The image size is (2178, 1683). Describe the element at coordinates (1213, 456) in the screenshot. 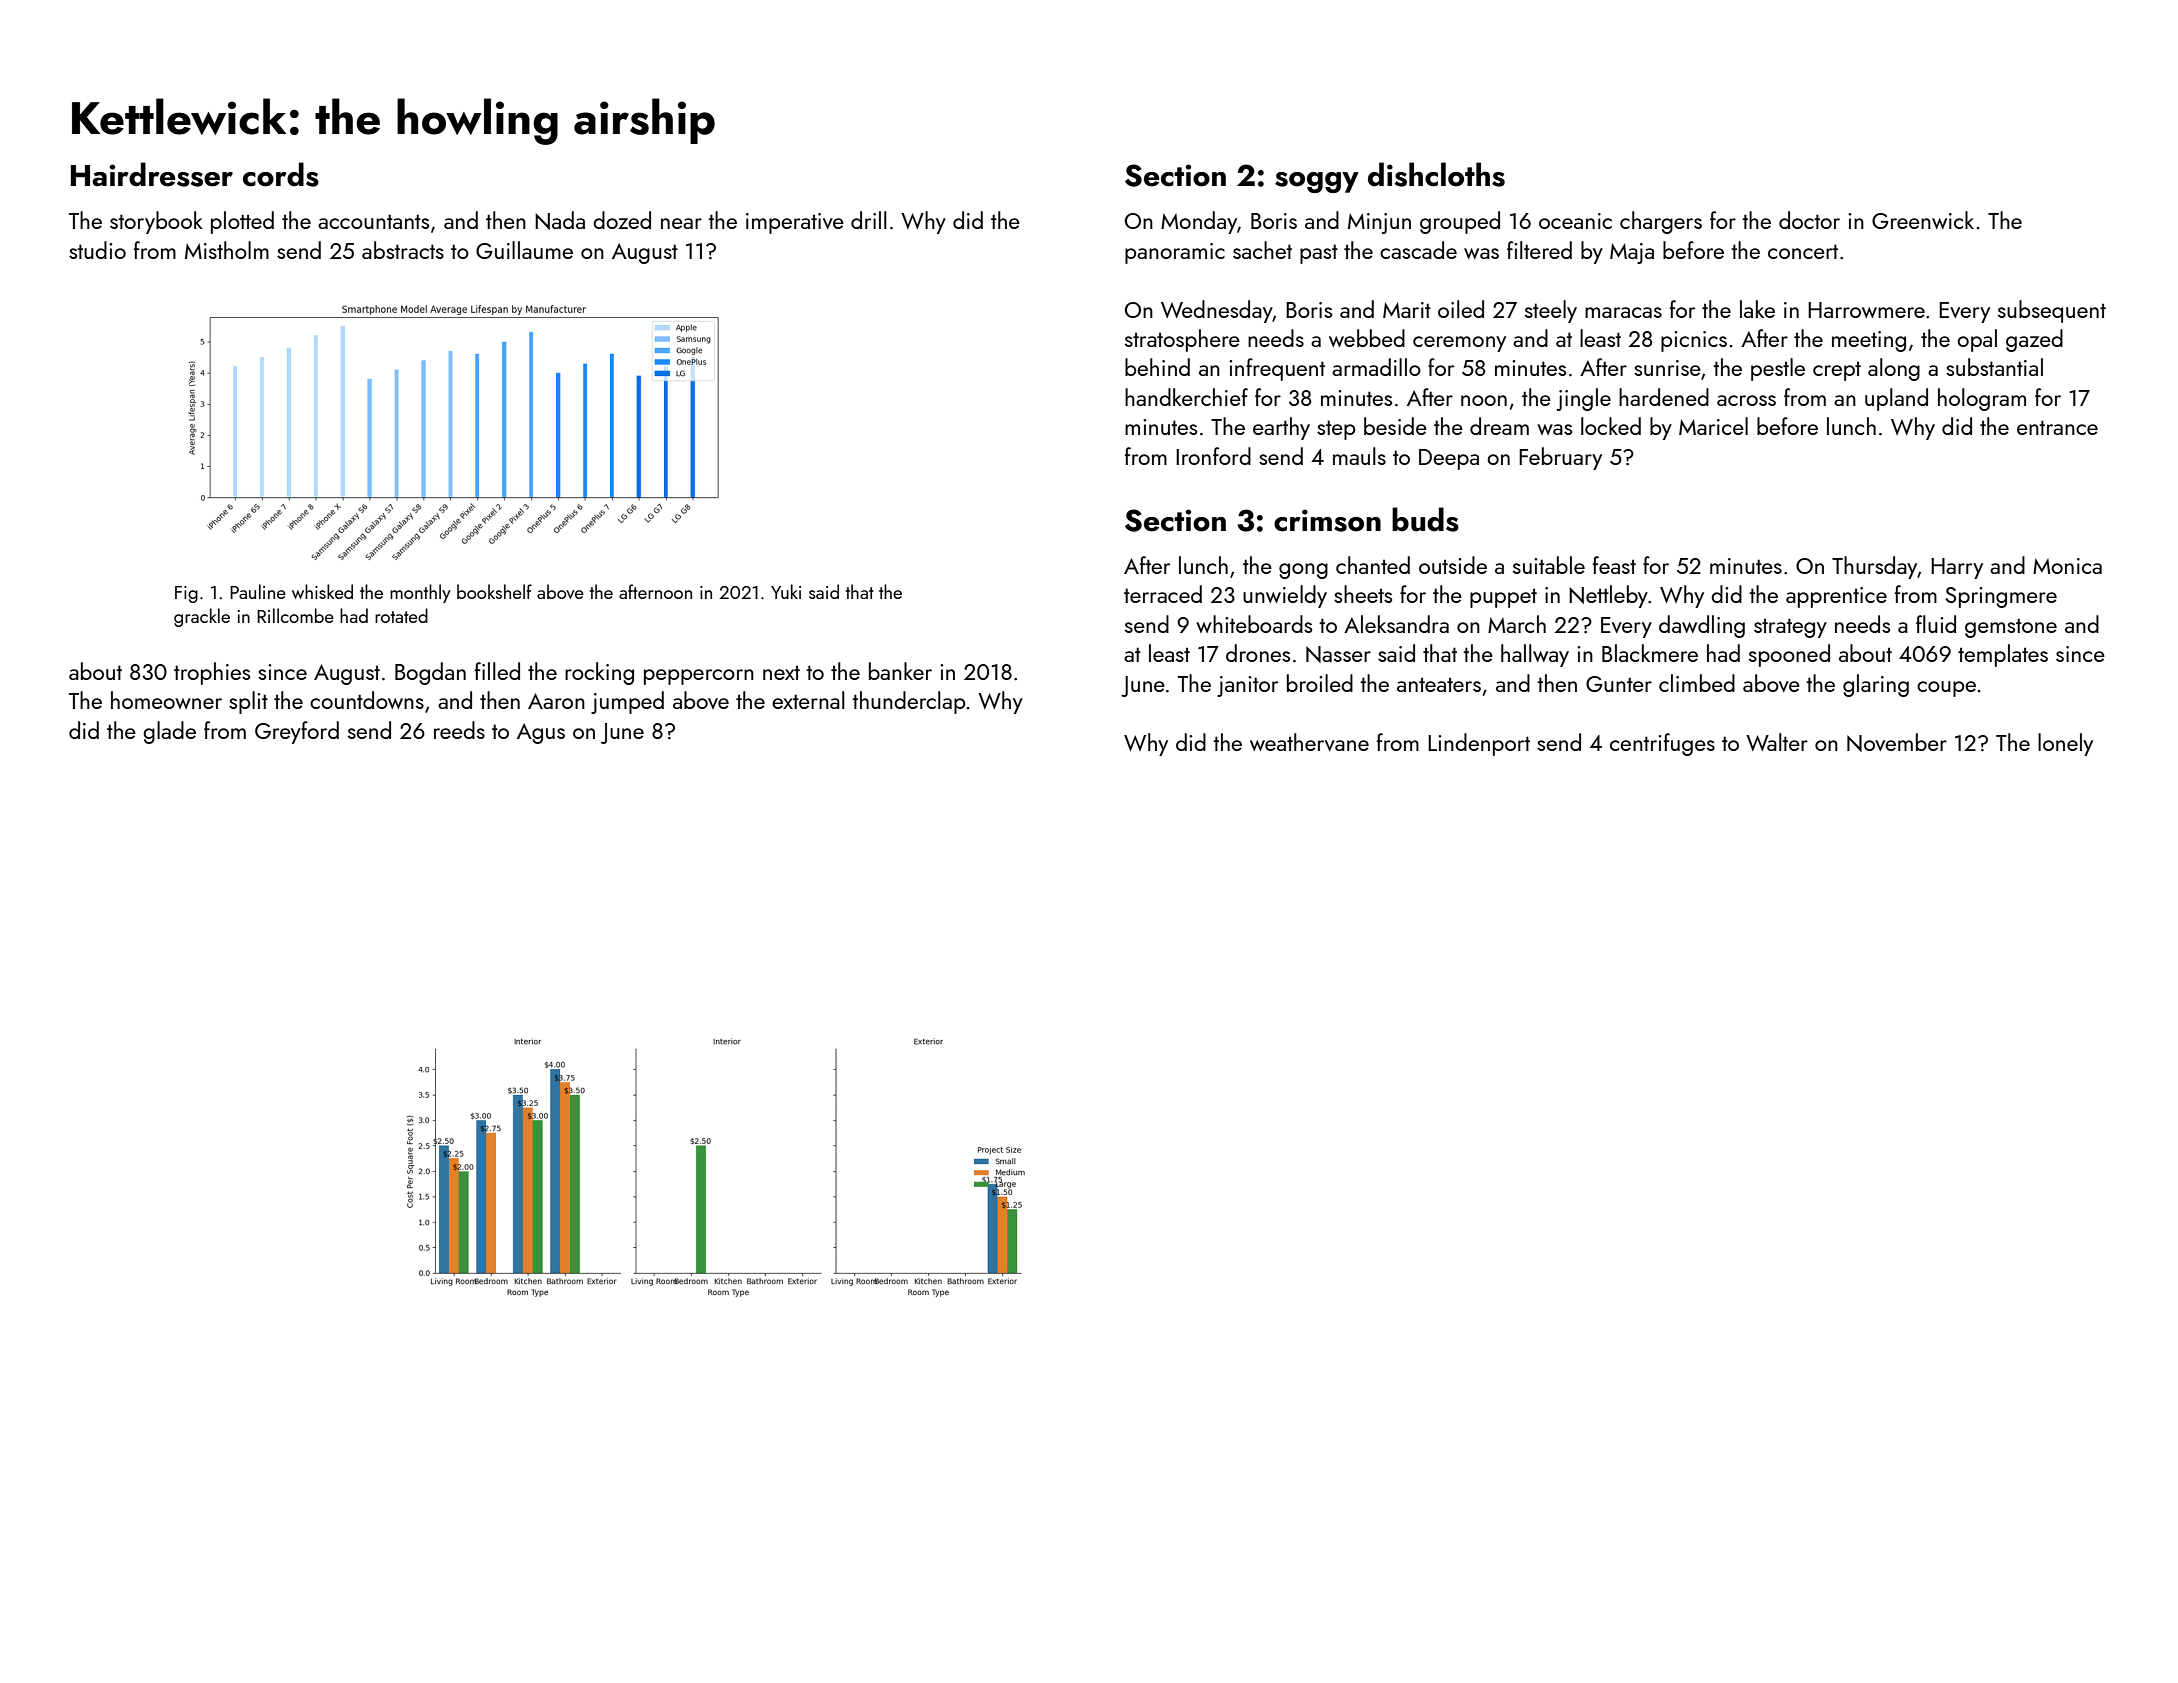

I see `Ironford` at that location.
